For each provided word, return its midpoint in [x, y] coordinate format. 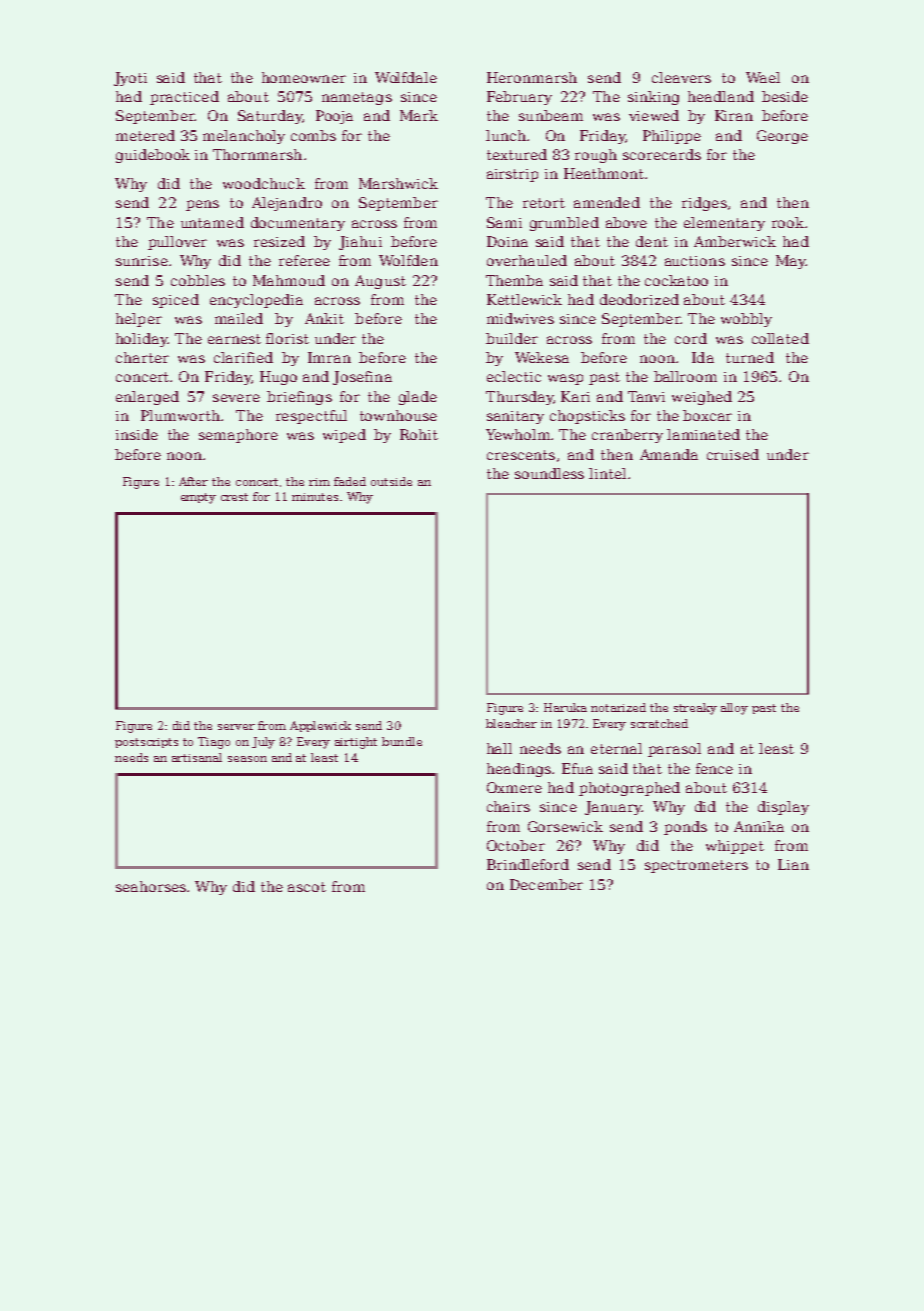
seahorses [152, 886]
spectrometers [696, 866]
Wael [763, 77]
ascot [307, 887]
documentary [298, 224]
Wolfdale [406, 77]
